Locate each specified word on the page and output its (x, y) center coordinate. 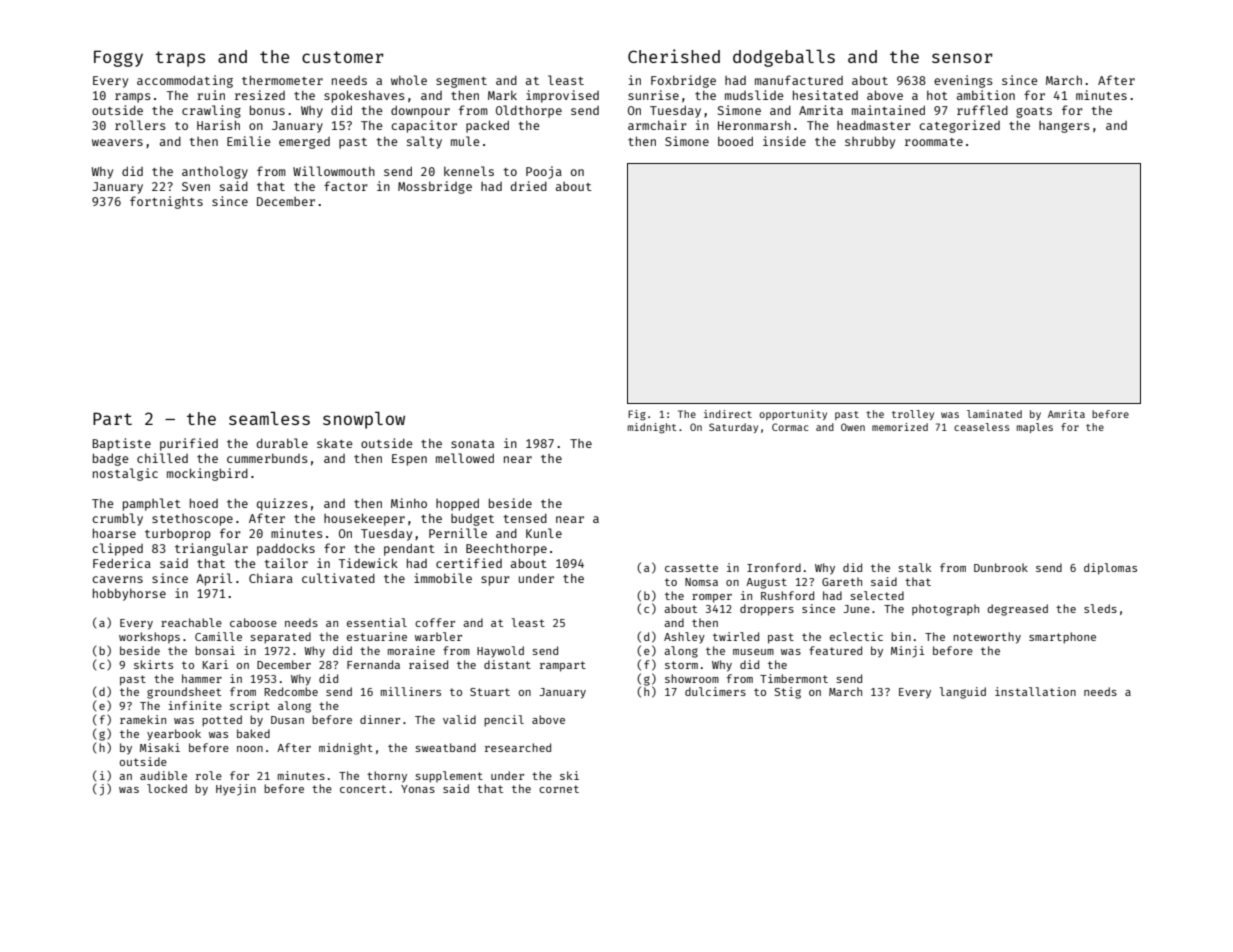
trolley (913, 415)
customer (343, 57)
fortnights (166, 202)
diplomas (1110, 569)
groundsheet (184, 693)
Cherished (674, 56)
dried (529, 186)
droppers (767, 610)
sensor (962, 58)
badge (111, 459)
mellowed (465, 458)
